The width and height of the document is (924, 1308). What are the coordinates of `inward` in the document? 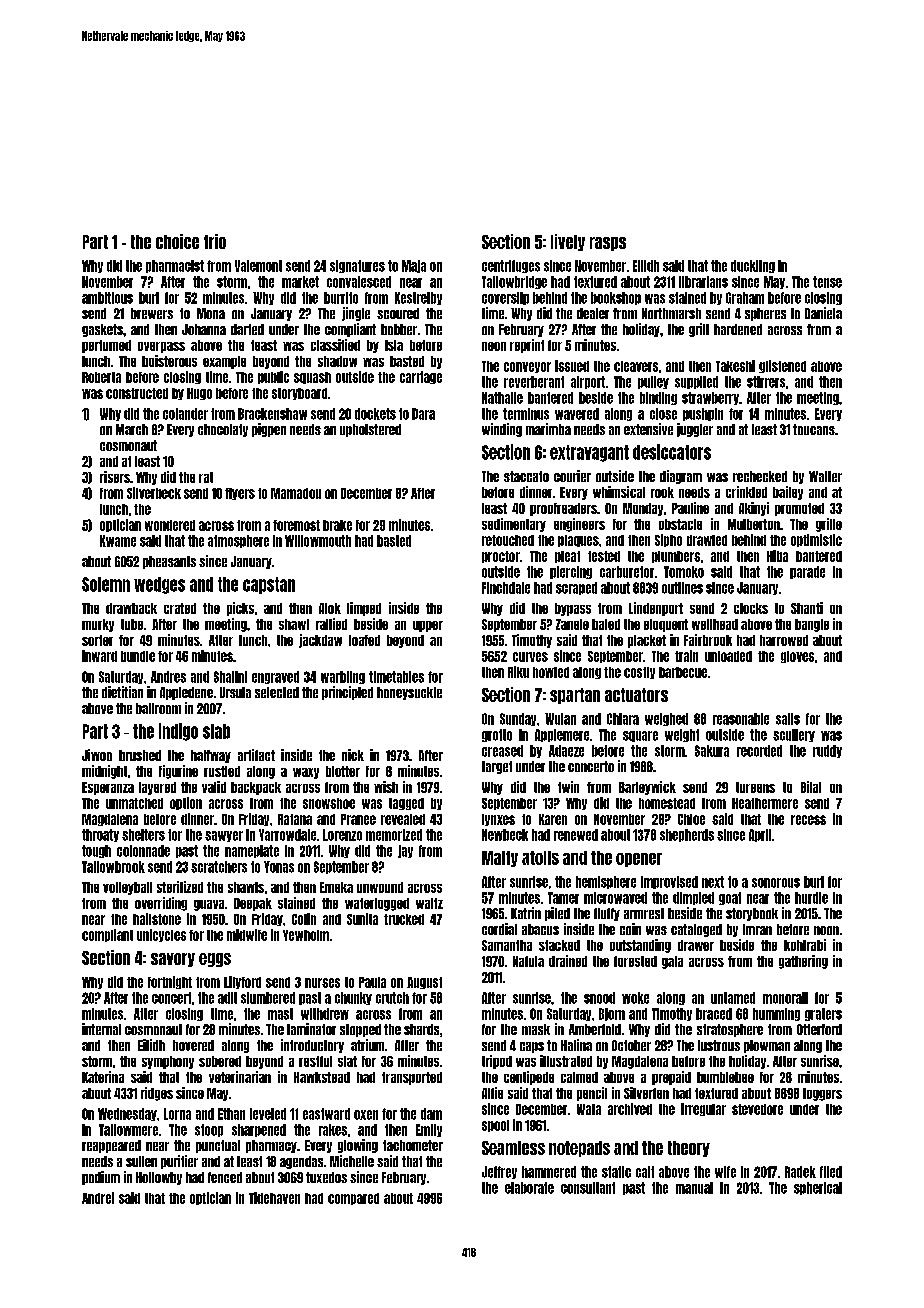 It's located at (99, 656).
